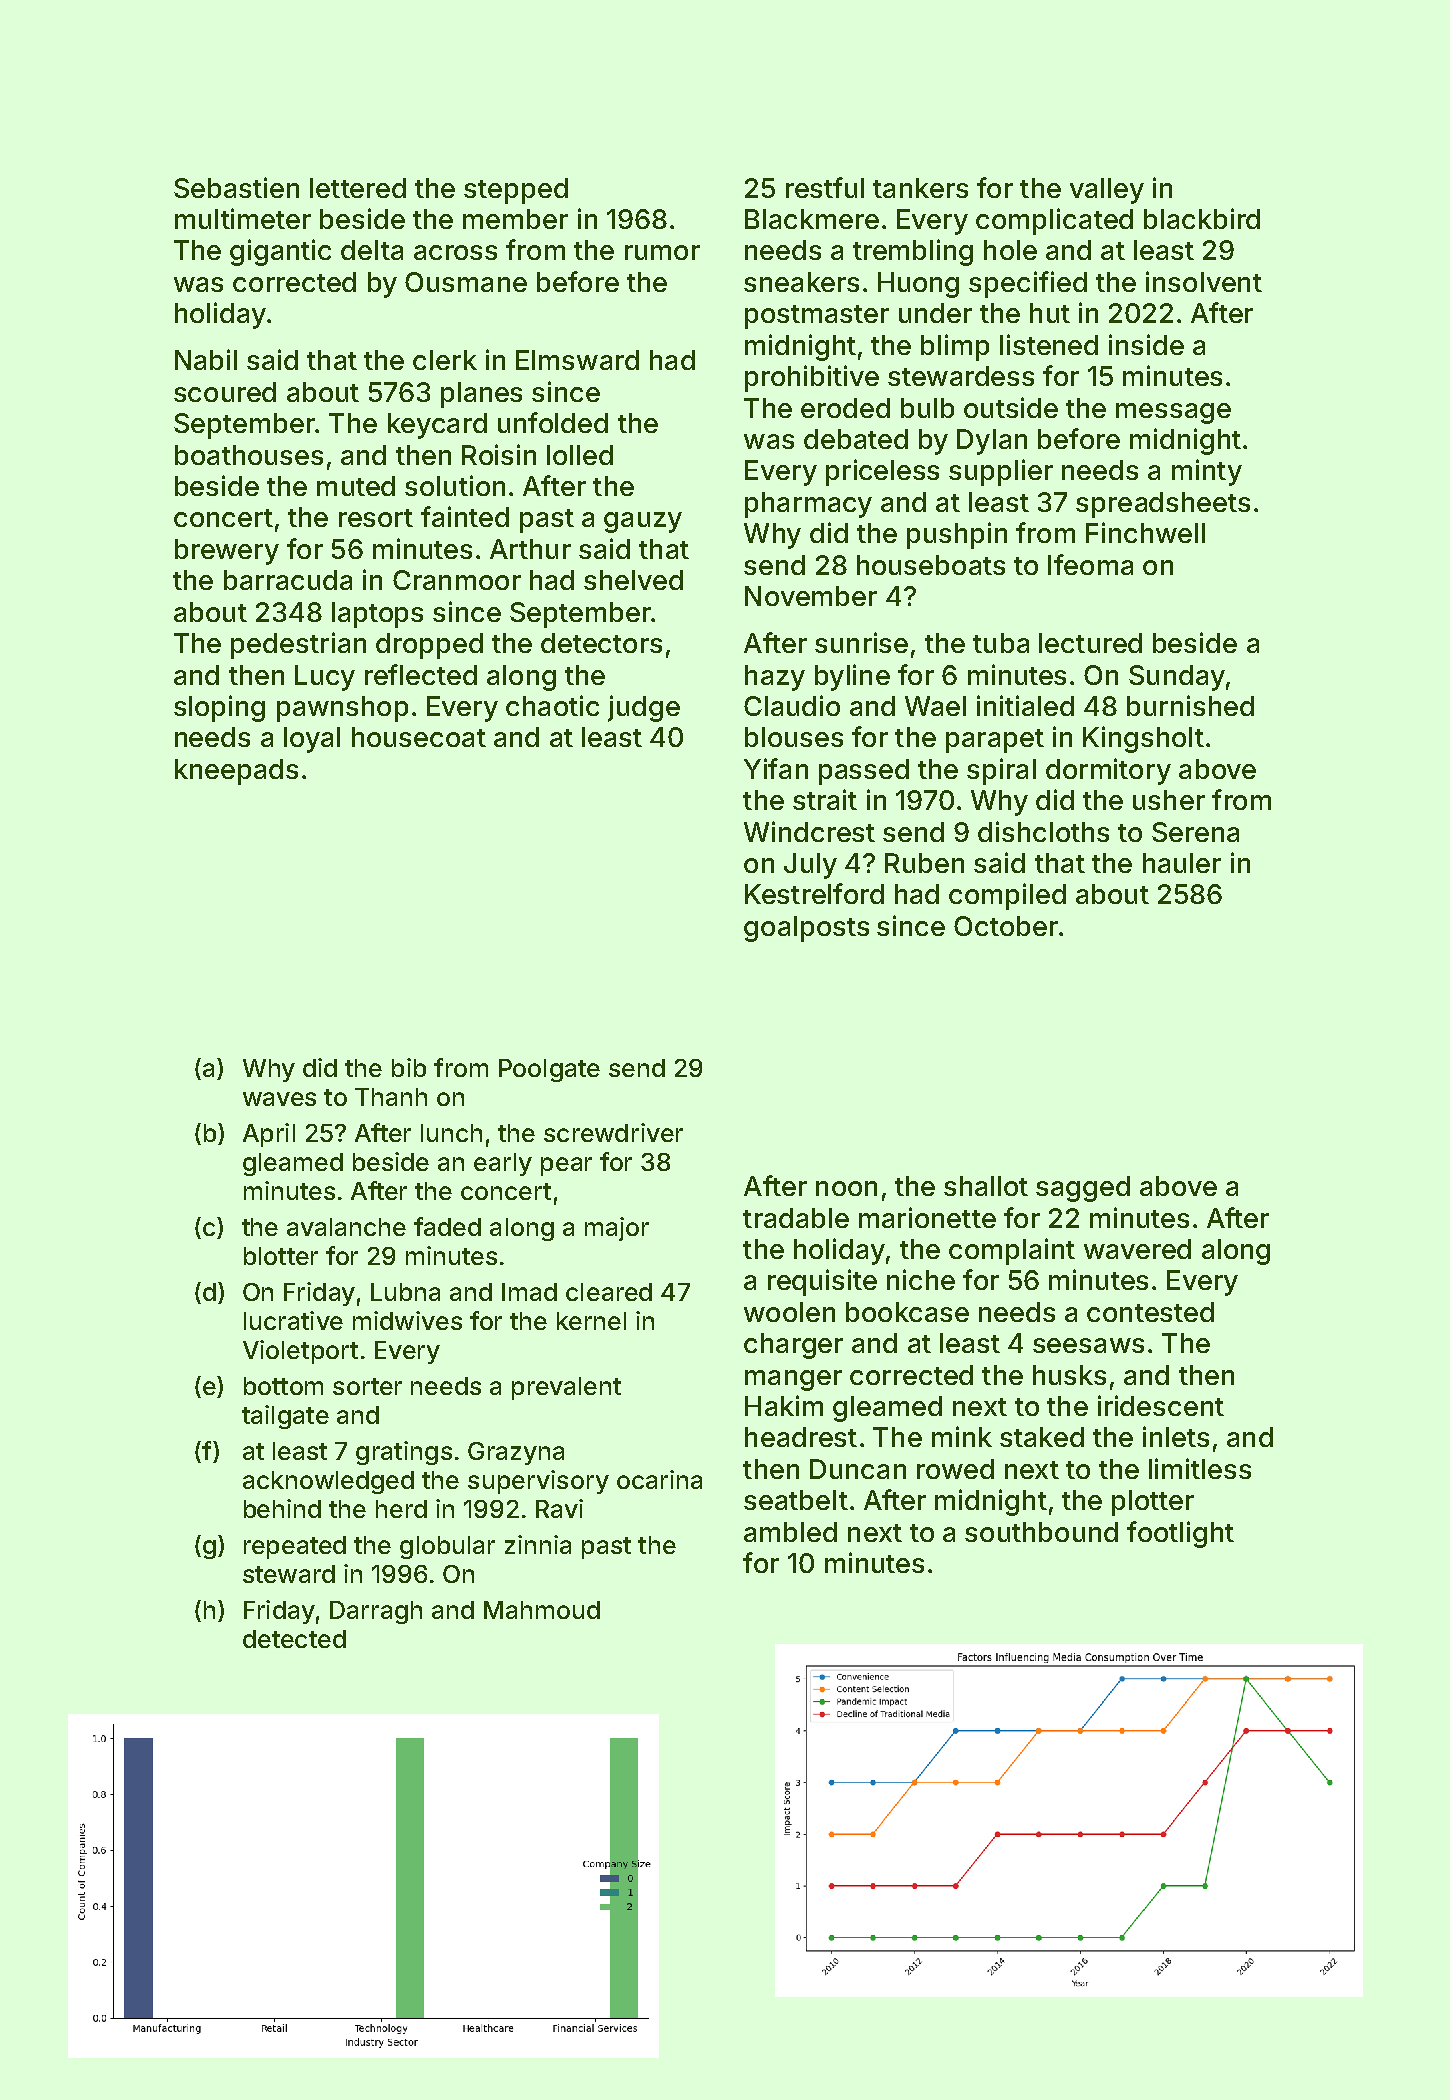 Image resolution: width=1450 pixels, height=2100 pixels. What do you see at coordinates (861, 642) in the screenshot?
I see `sunrise` at bounding box center [861, 642].
